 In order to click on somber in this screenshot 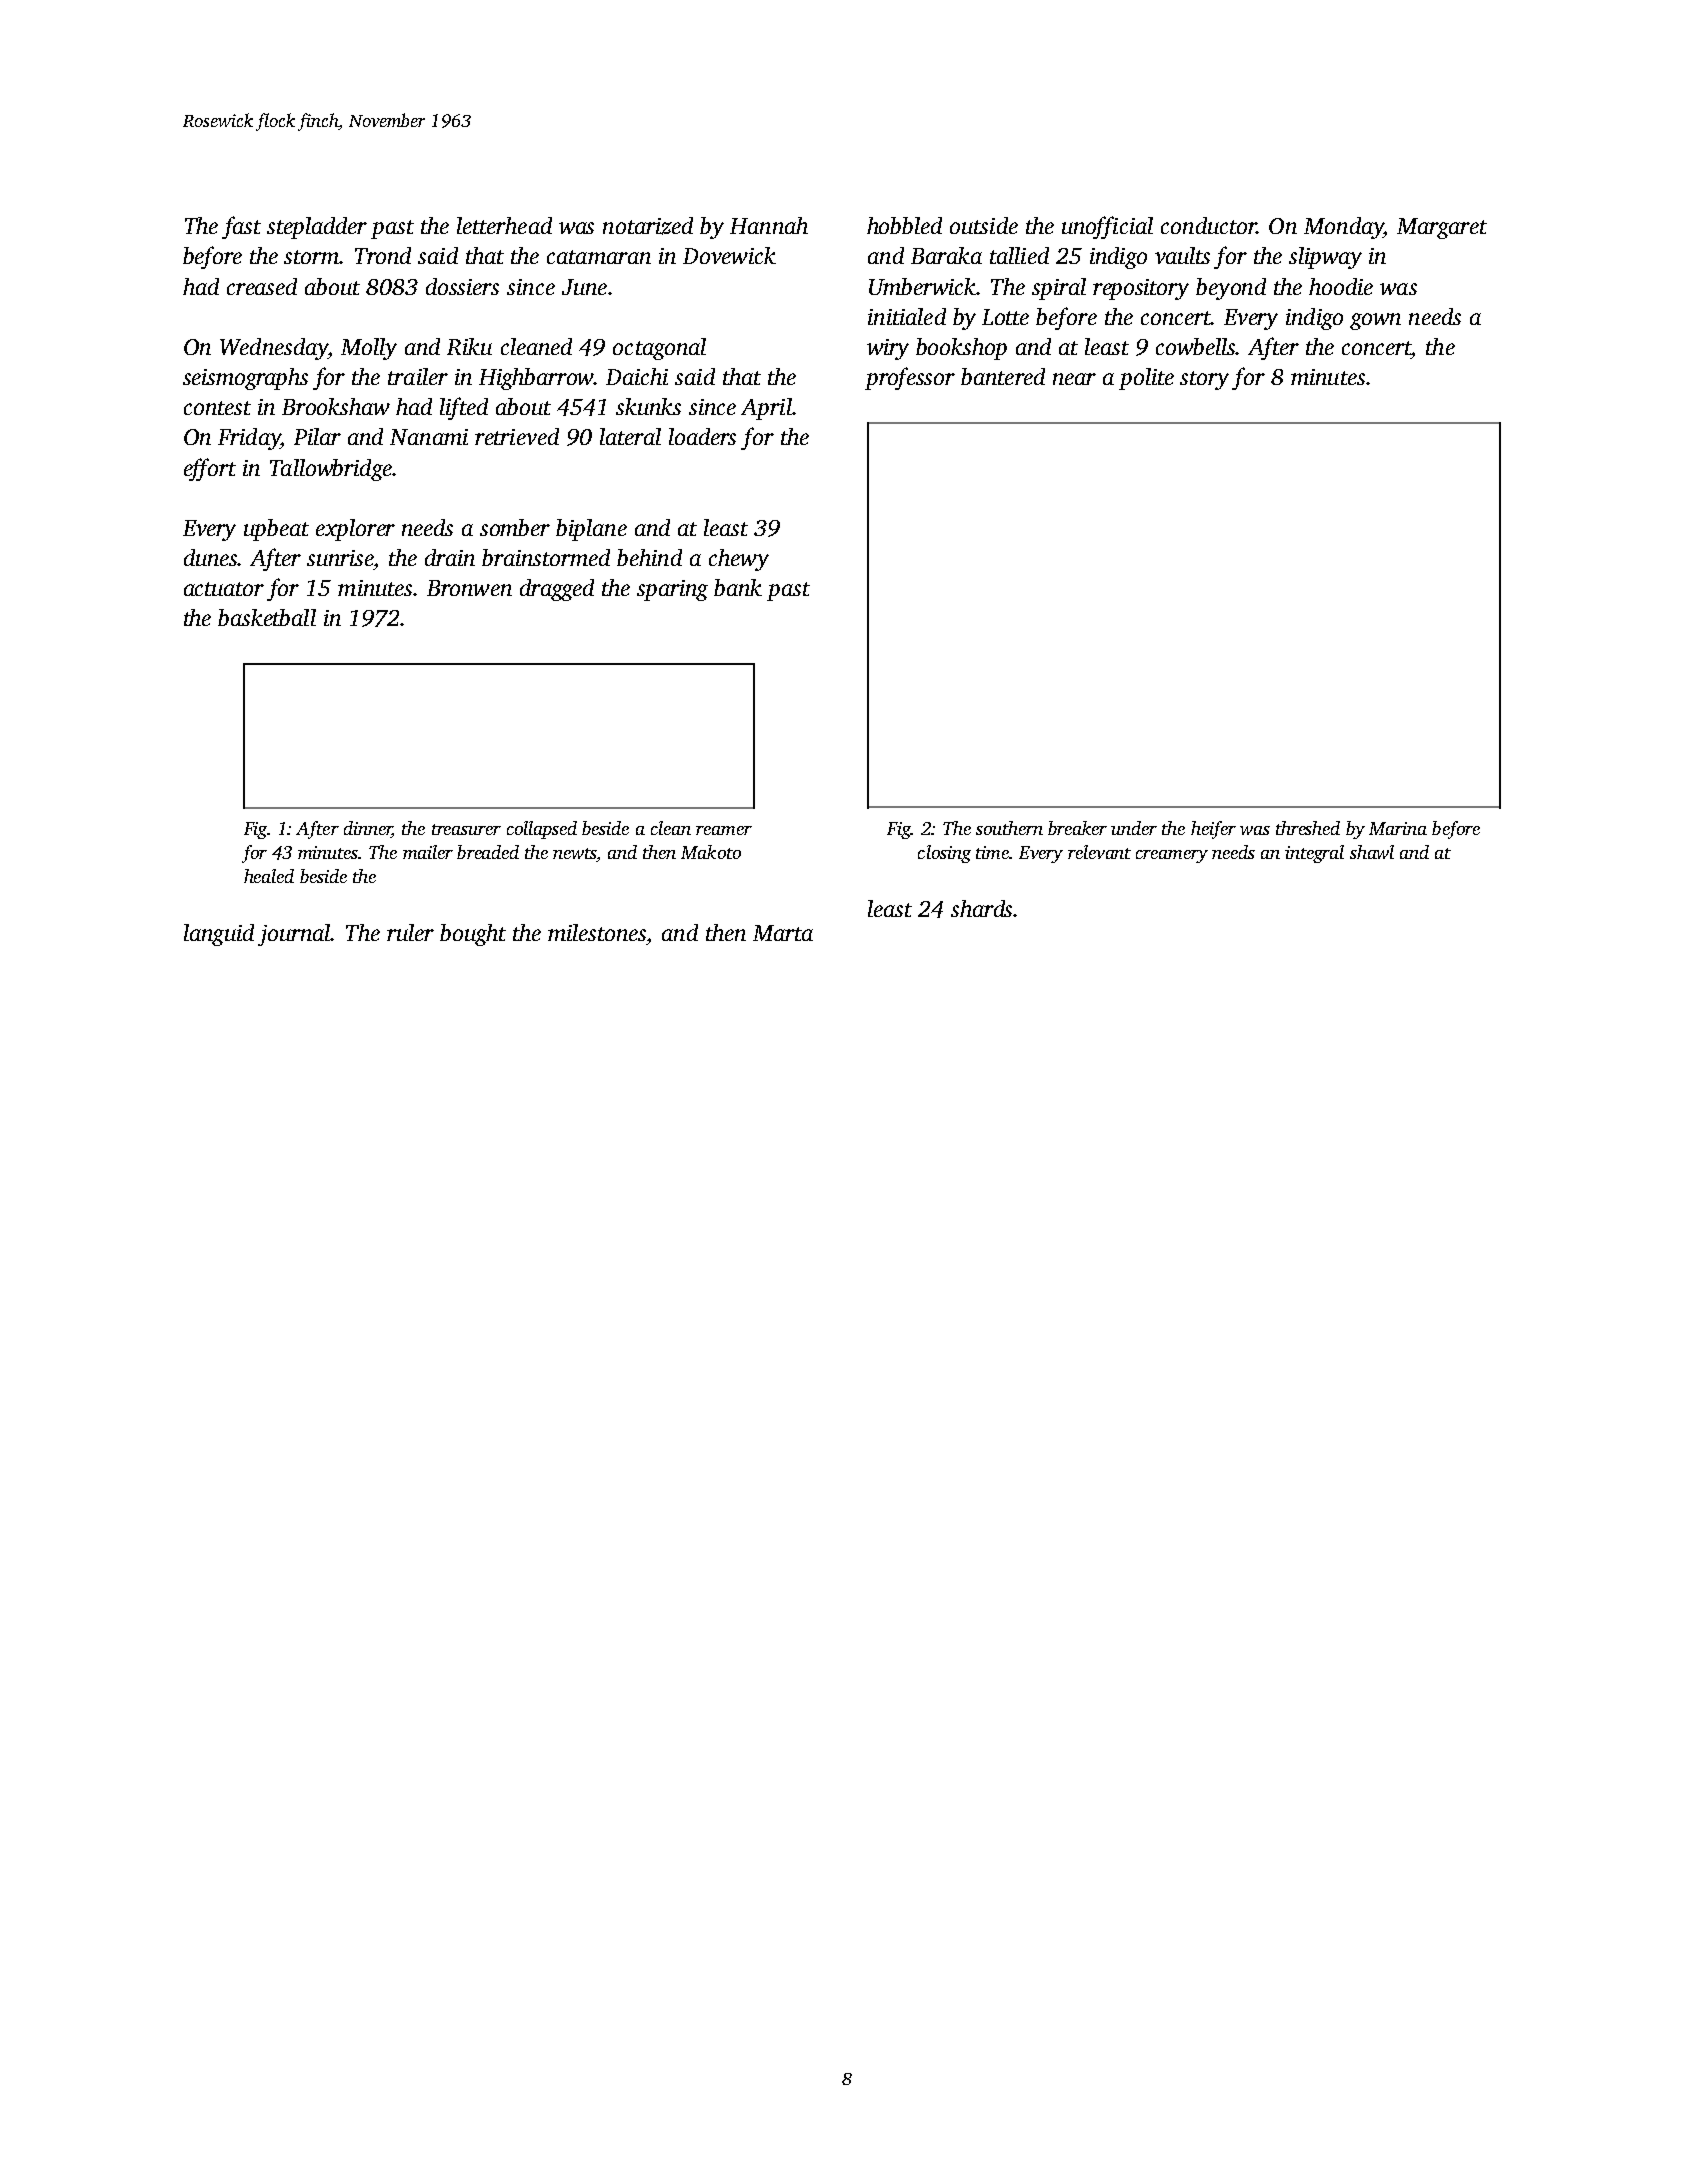, I will do `click(515, 527)`.
